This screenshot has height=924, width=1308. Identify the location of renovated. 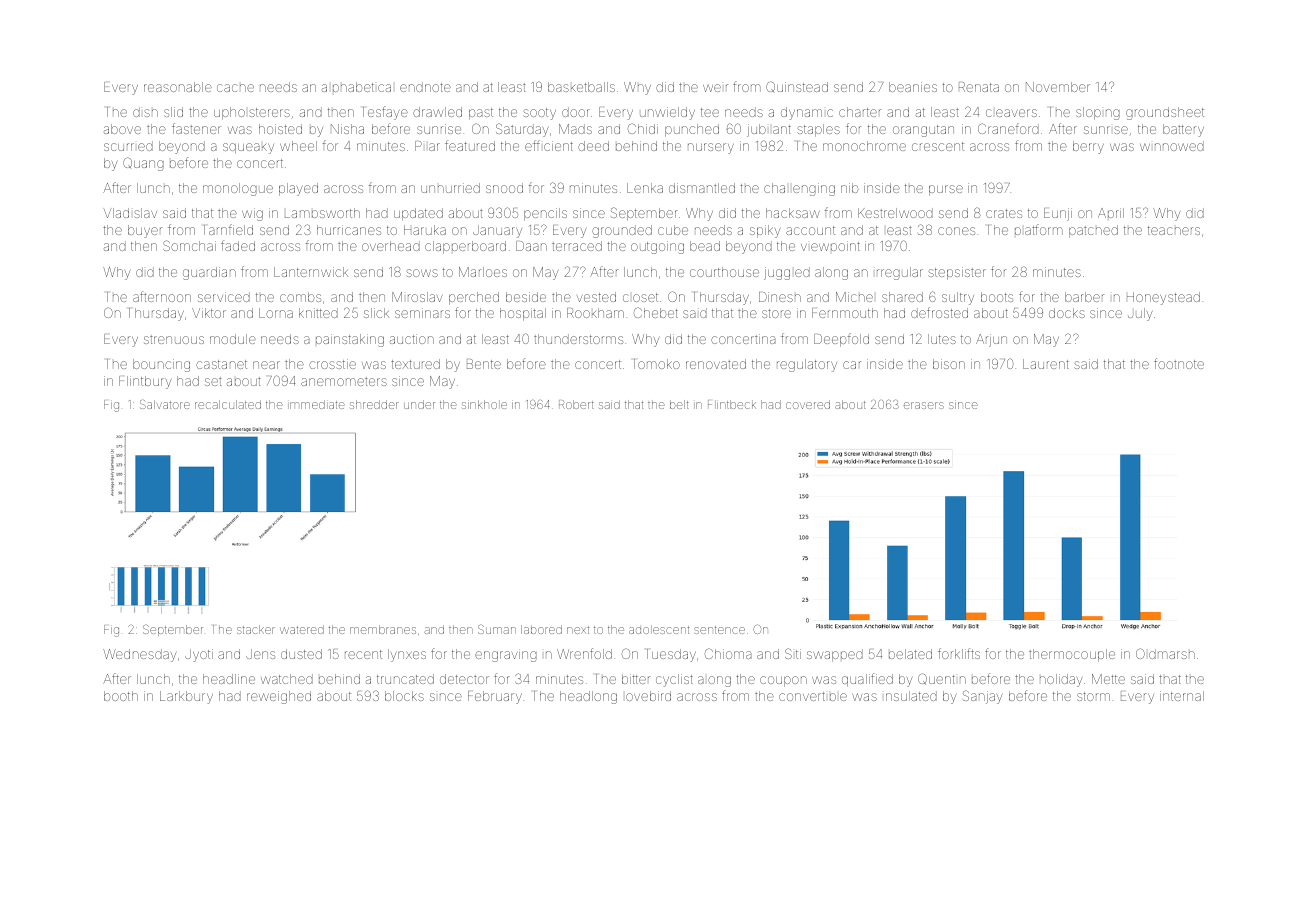
(716, 364).
